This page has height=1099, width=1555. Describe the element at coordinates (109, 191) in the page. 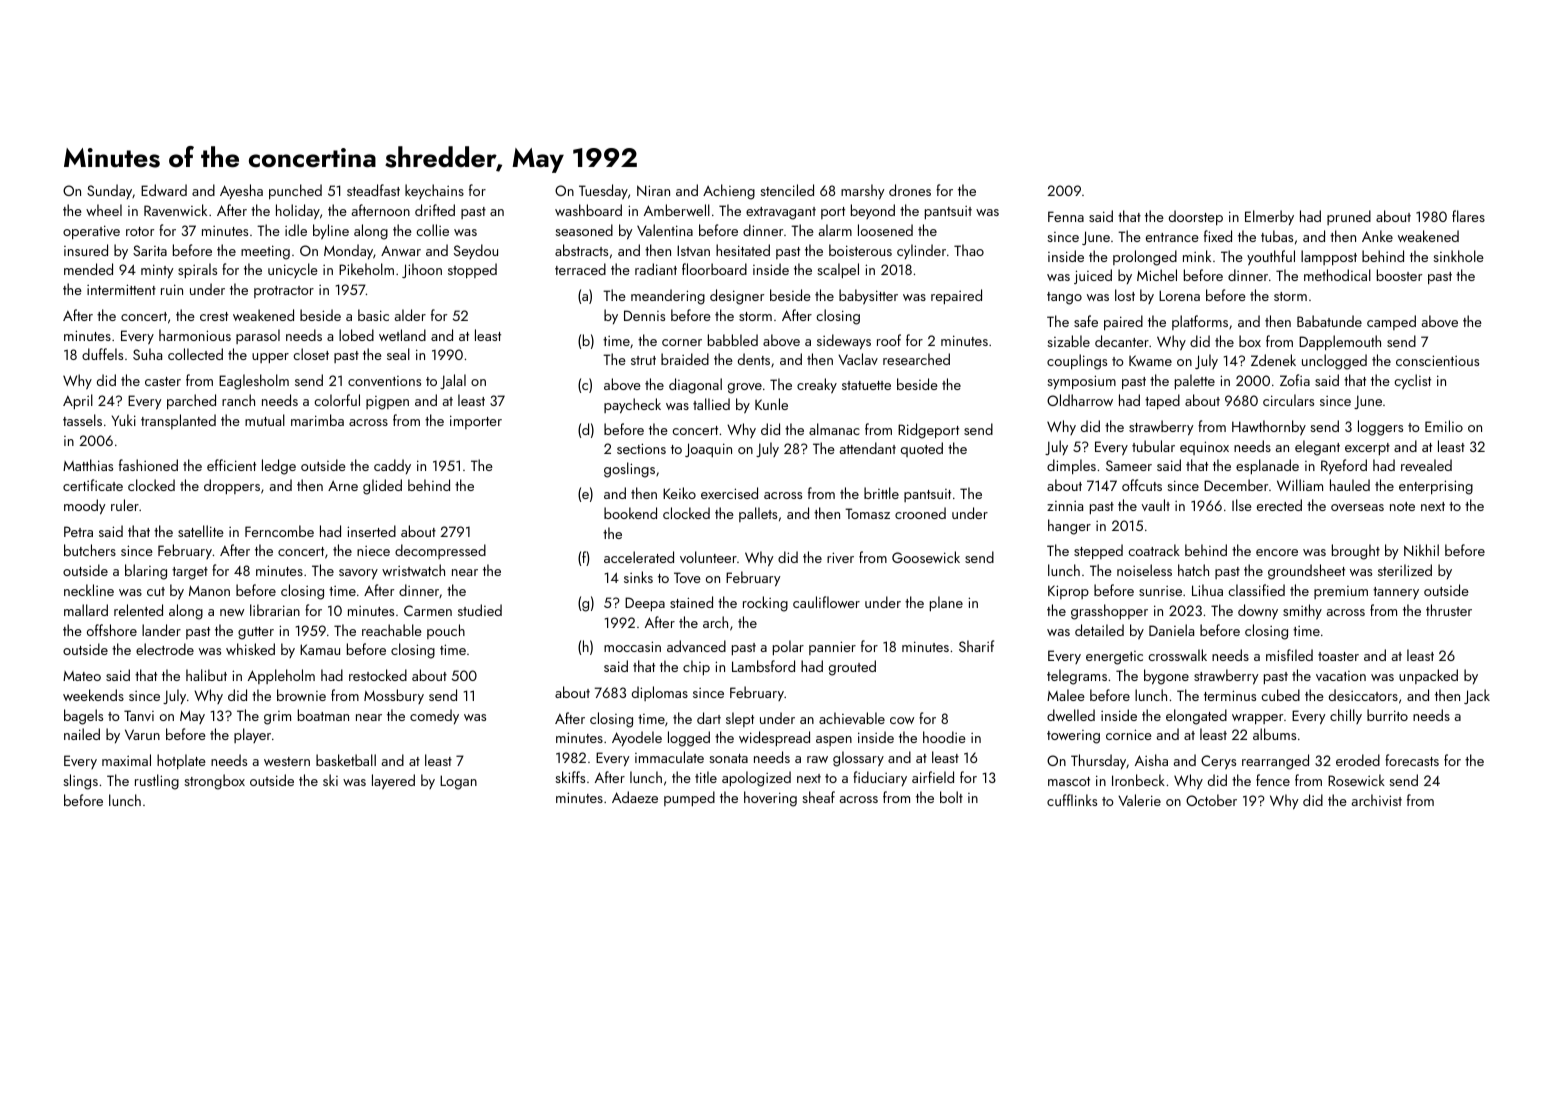

I see `Sunday` at that location.
